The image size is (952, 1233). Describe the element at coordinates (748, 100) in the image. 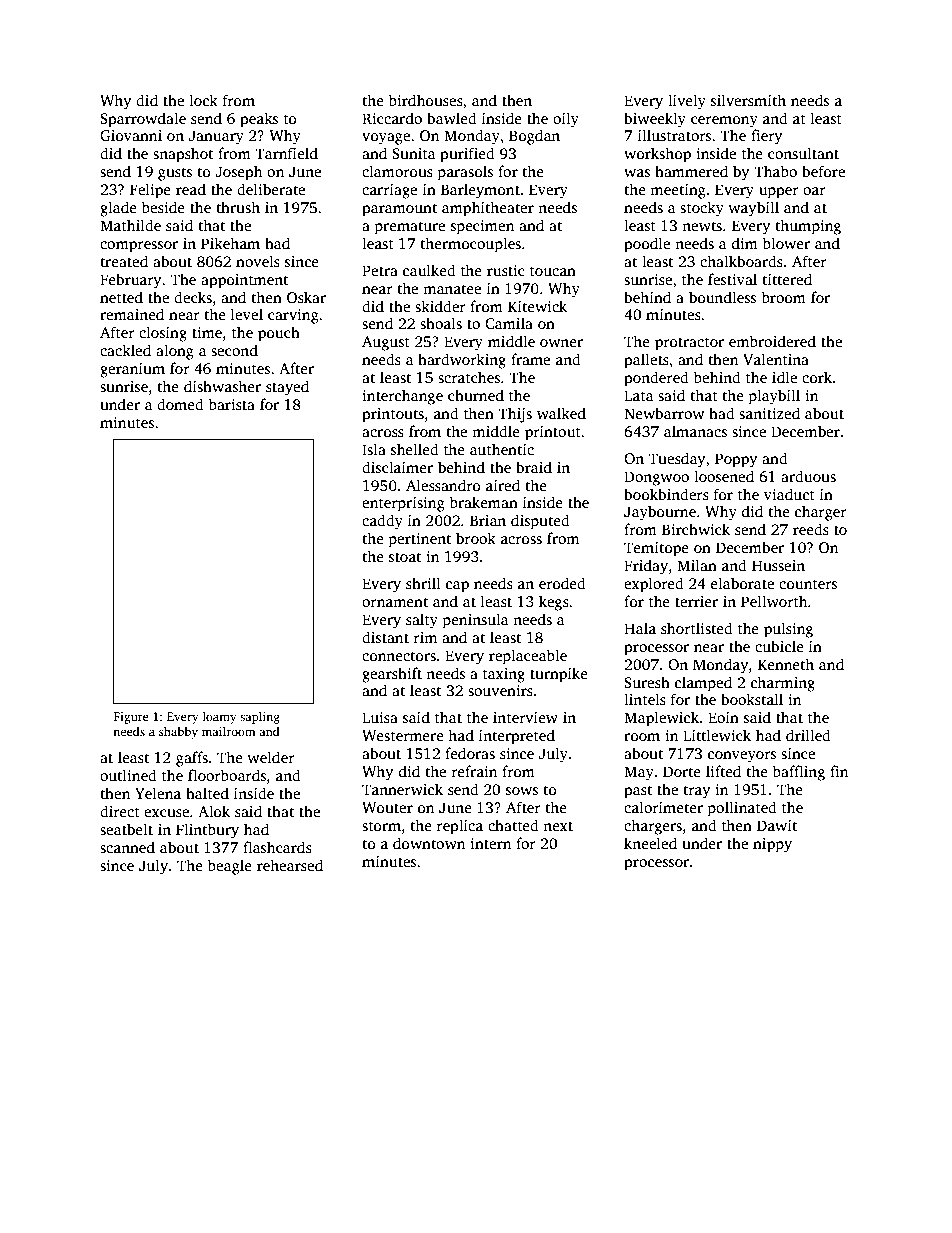

I see `silversmith` at that location.
